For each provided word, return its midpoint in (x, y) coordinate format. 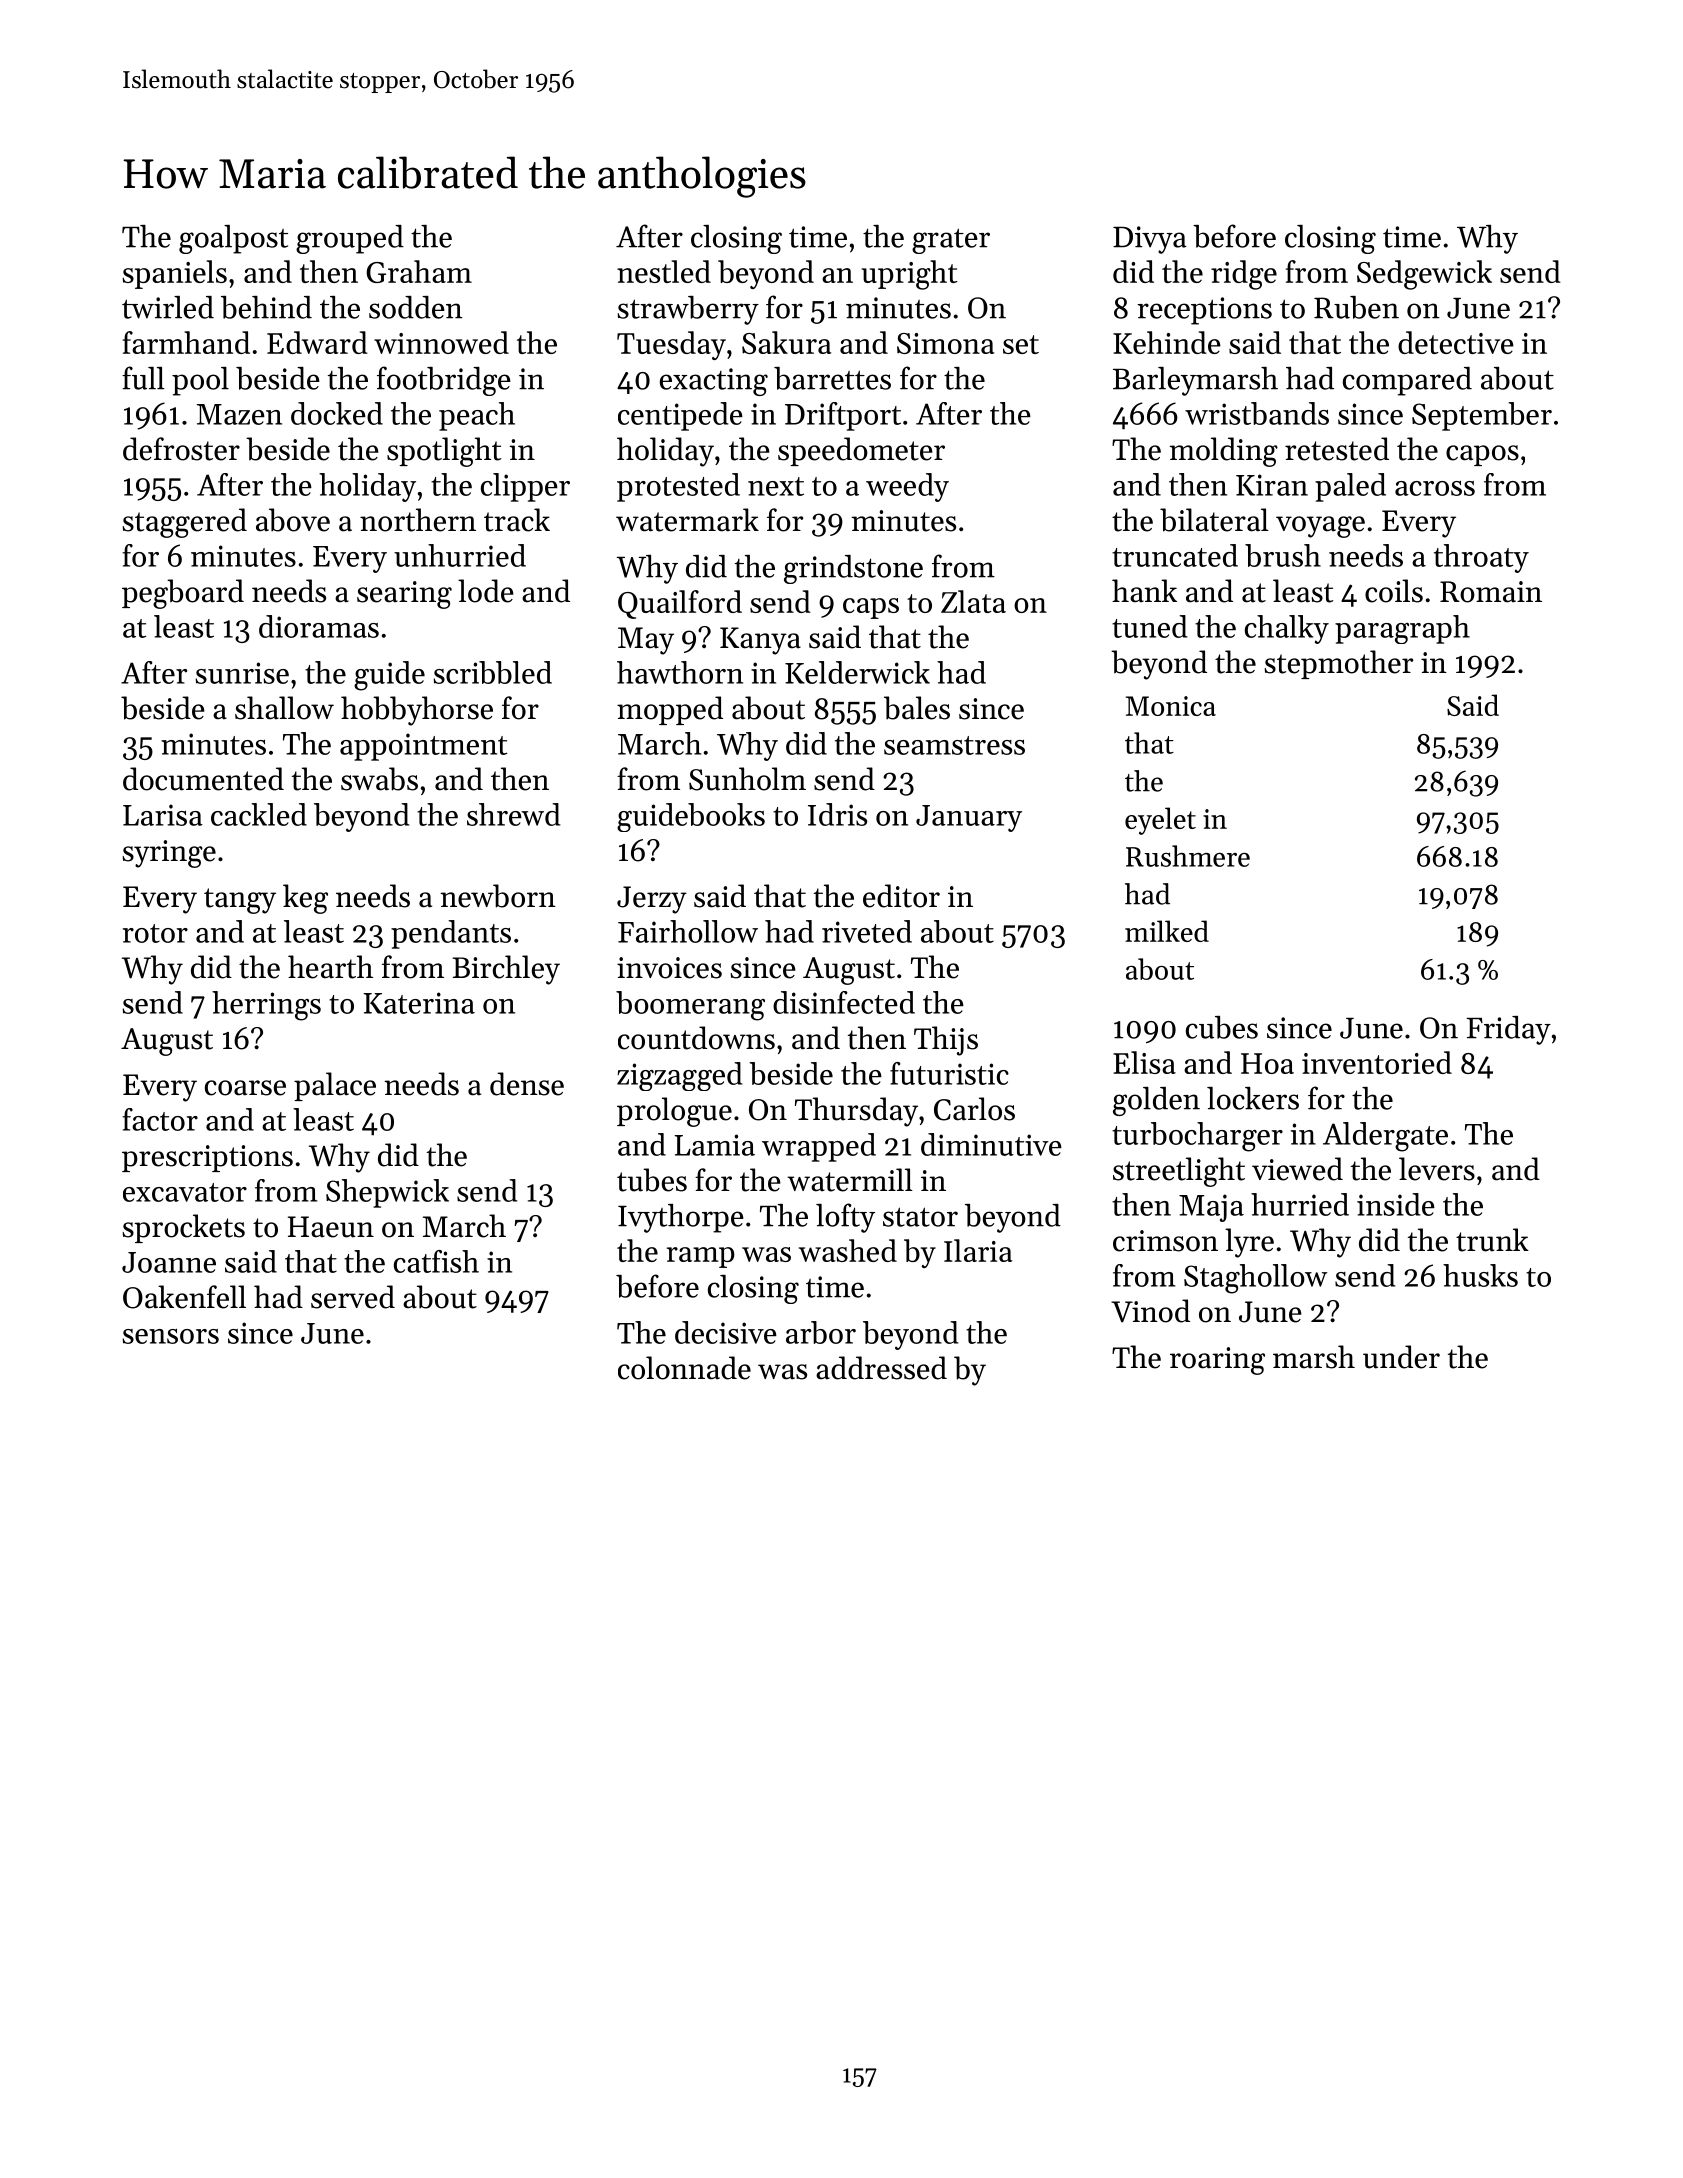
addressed (881, 1368)
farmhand (186, 342)
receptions (1204, 311)
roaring (1217, 1361)
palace (335, 1086)
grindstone (853, 569)
